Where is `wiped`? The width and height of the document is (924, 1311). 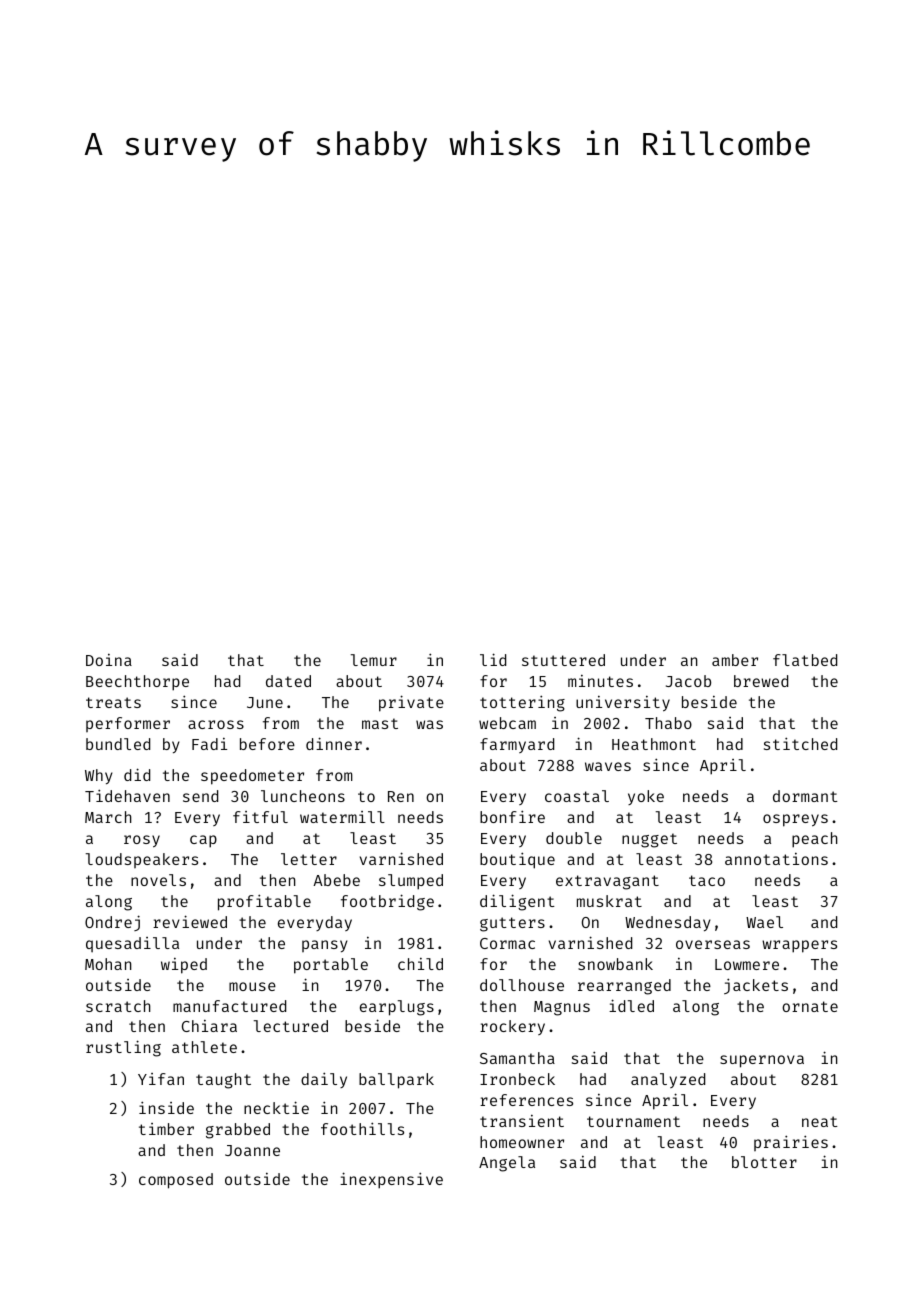 wiped is located at coordinates (184, 966).
